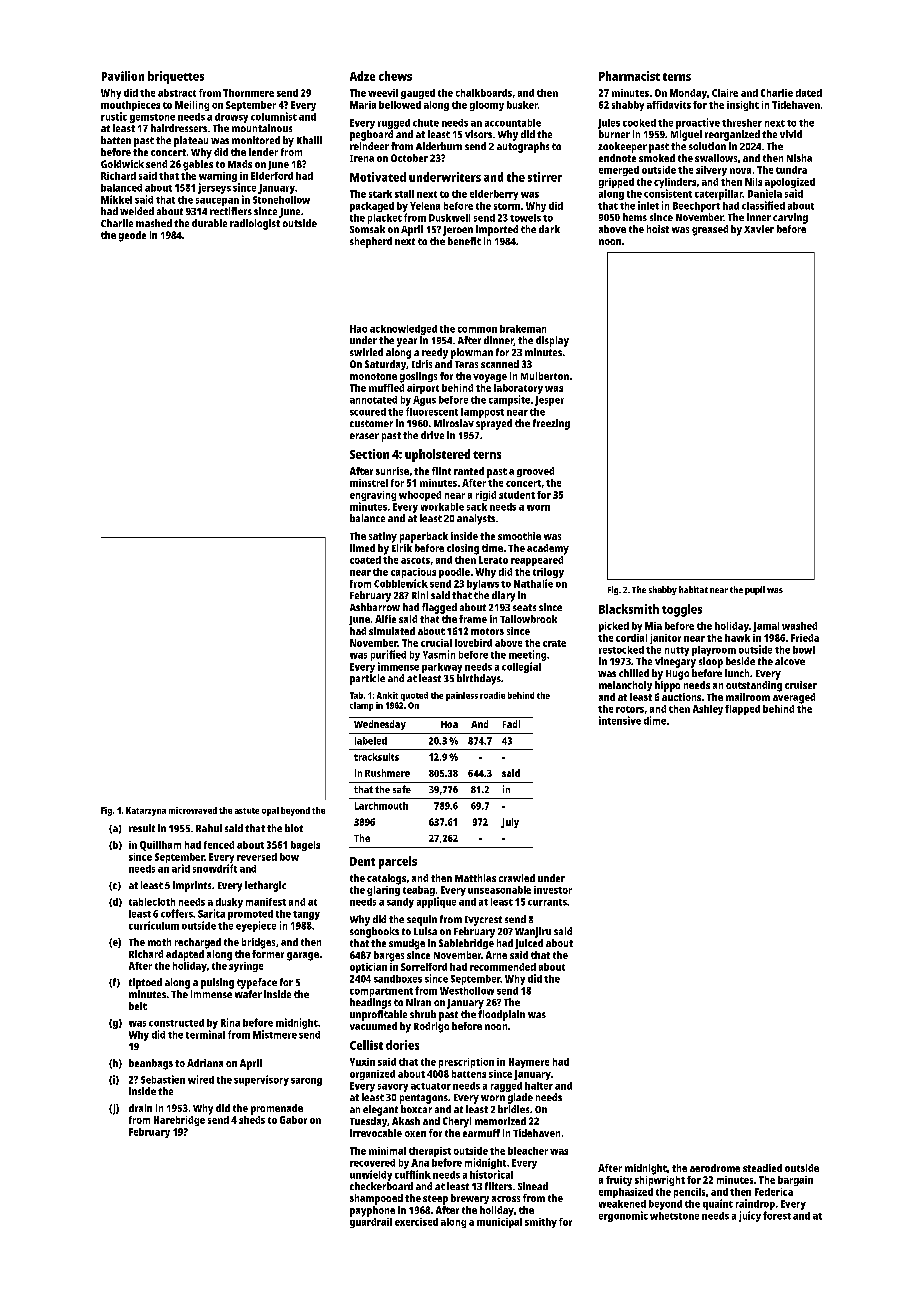 The height and width of the document is (1308, 924). What do you see at coordinates (371, 1223) in the document?
I see `guardrail` at bounding box center [371, 1223].
